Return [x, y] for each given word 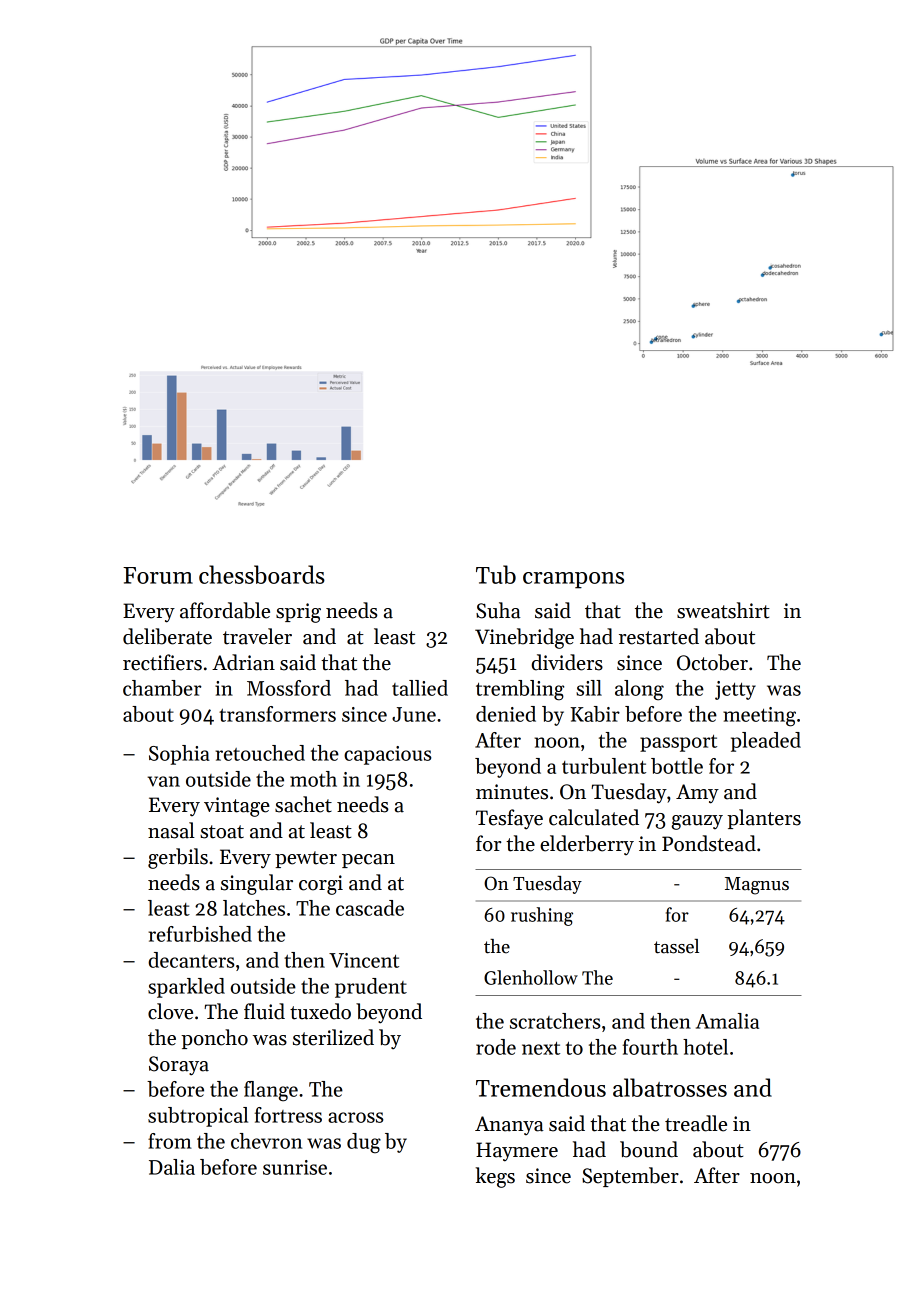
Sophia [179, 755]
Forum [158, 575]
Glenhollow [531, 977]
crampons [573, 580]
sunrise [295, 1167]
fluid [264, 1011]
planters [764, 819]
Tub [496, 574]
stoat [222, 832]
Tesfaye [509, 819]
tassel [676, 946]
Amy [697, 794]
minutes [512, 792]
